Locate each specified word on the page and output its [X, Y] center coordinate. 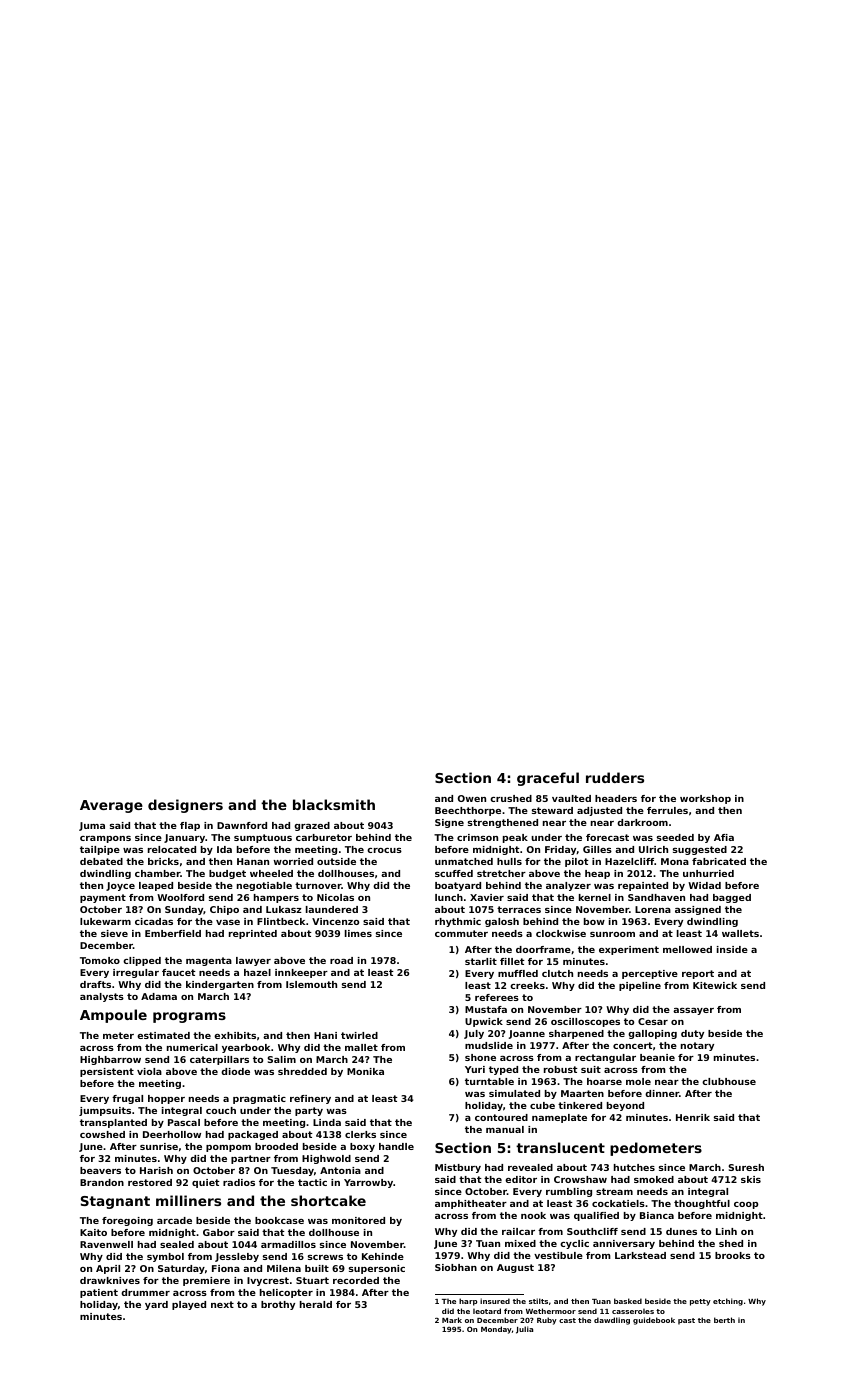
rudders [615, 777]
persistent [107, 1072]
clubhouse [729, 1081]
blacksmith [334, 804]
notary [697, 1046]
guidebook [654, 1321]
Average [111, 806]
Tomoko [100, 960]
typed [503, 1070]
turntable [489, 1081]
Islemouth [311, 984]
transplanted [113, 1123]
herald [316, 1304]
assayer [693, 1011]
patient [99, 1293]
